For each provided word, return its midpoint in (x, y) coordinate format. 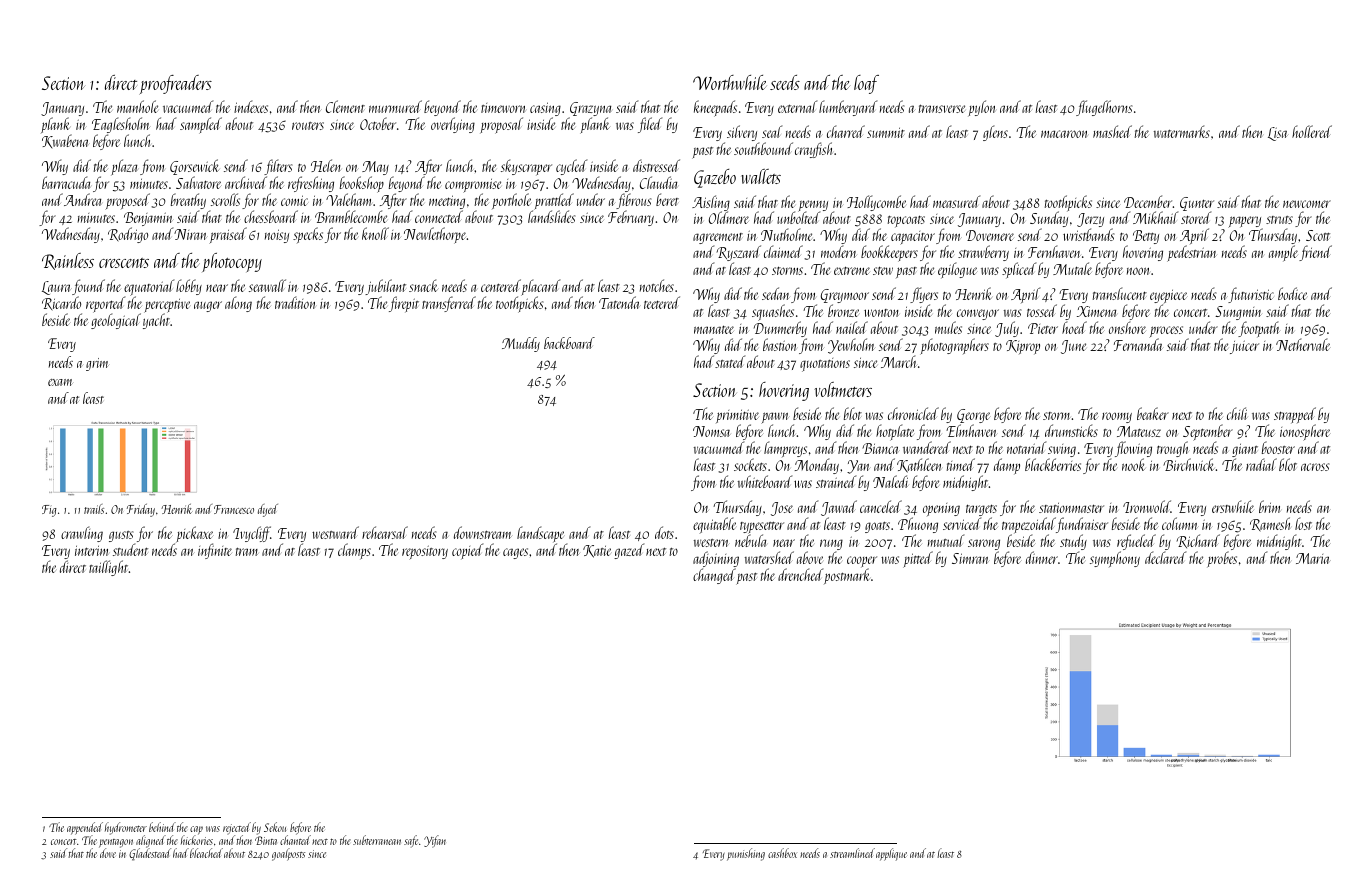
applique (891, 854)
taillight (108, 568)
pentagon (116, 844)
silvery (741, 134)
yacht (156, 321)
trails (94, 509)
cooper (862, 562)
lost (1303, 523)
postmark (846, 576)
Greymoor (845, 297)
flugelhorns (1104, 108)
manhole (137, 106)
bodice (1292, 293)
